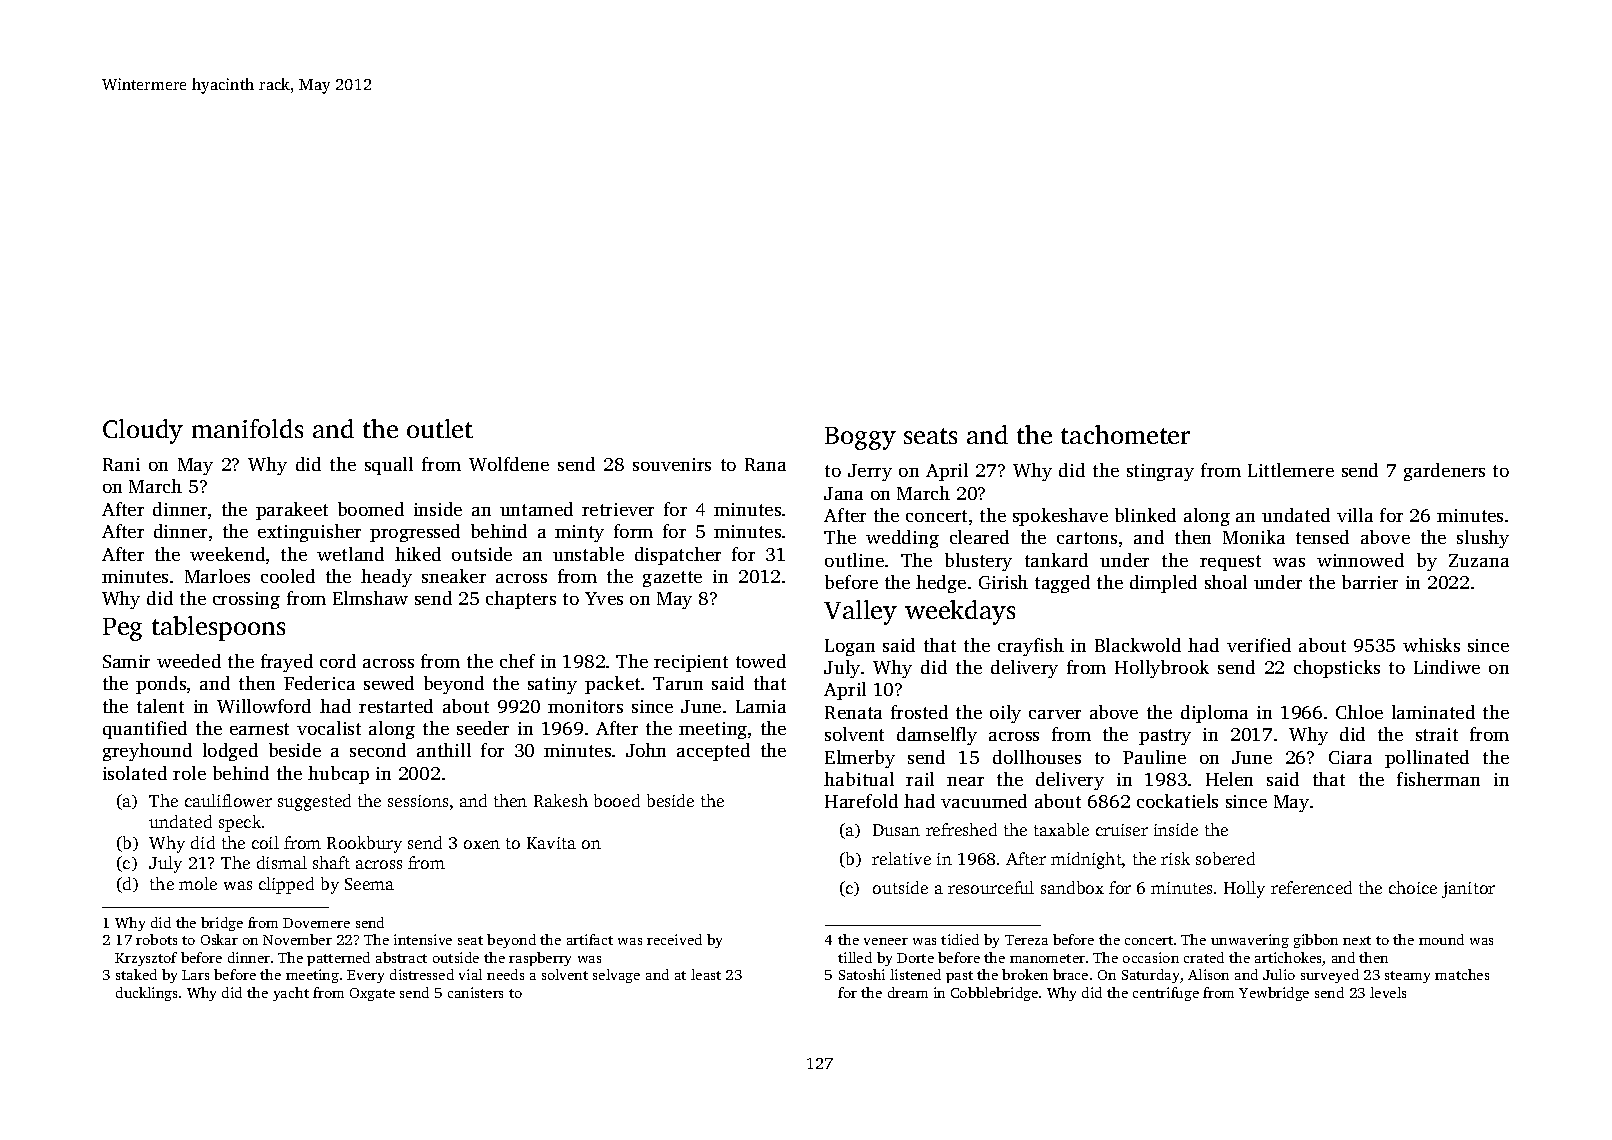  What do you see at coordinates (860, 438) in the page?
I see `Boggy` at bounding box center [860, 438].
